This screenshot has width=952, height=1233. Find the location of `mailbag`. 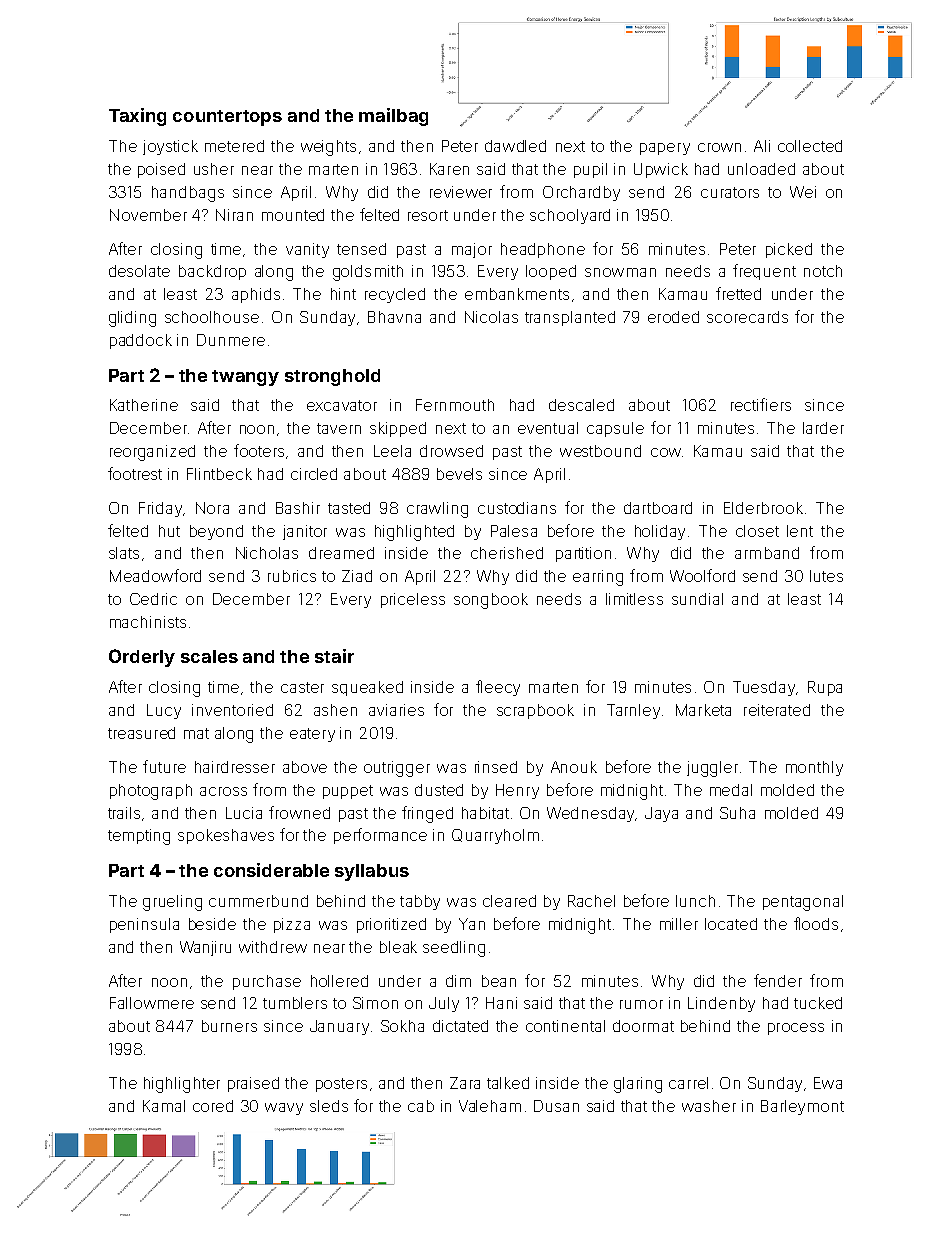

mailbag is located at coordinates (393, 117).
